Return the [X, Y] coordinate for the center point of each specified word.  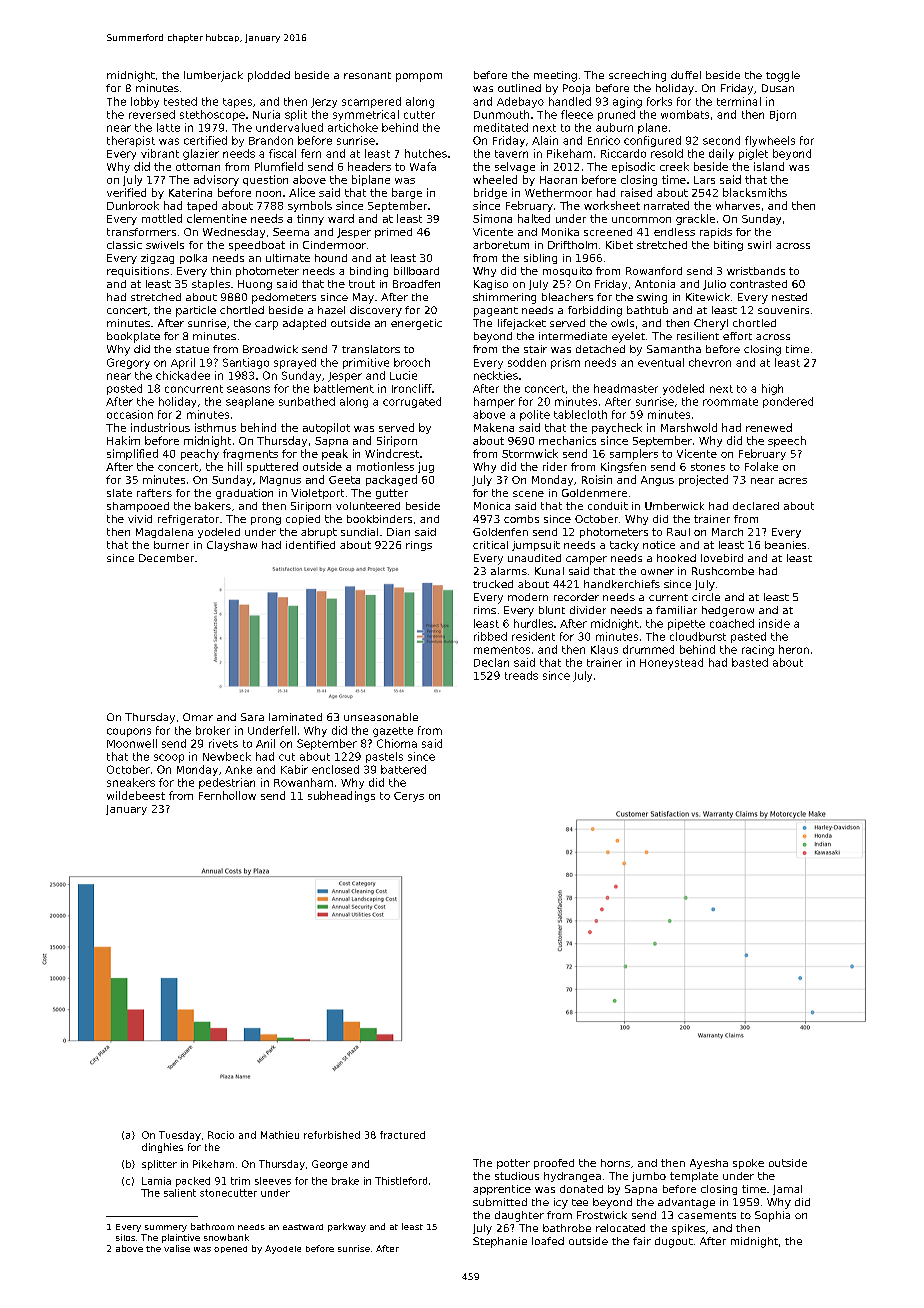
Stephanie [500, 1242]
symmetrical [366, 115]
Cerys [409, 797]
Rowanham [303, 782]
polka [193, 259]
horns [615, 1163]
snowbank [226, 1237]
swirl [759, 245]
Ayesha [709, 1164]
